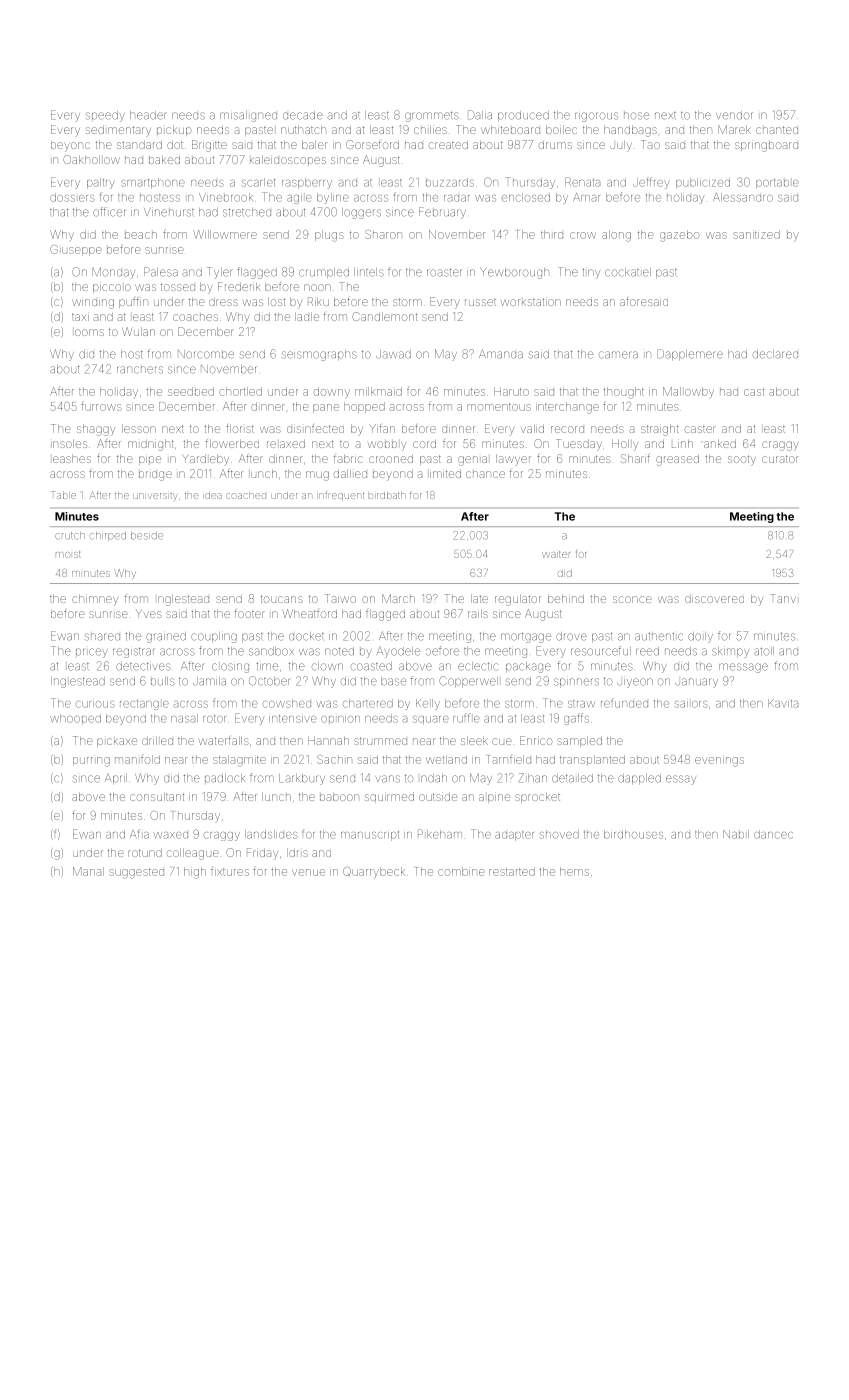  I want to click on Quarrybeck, so click(374, 872).
